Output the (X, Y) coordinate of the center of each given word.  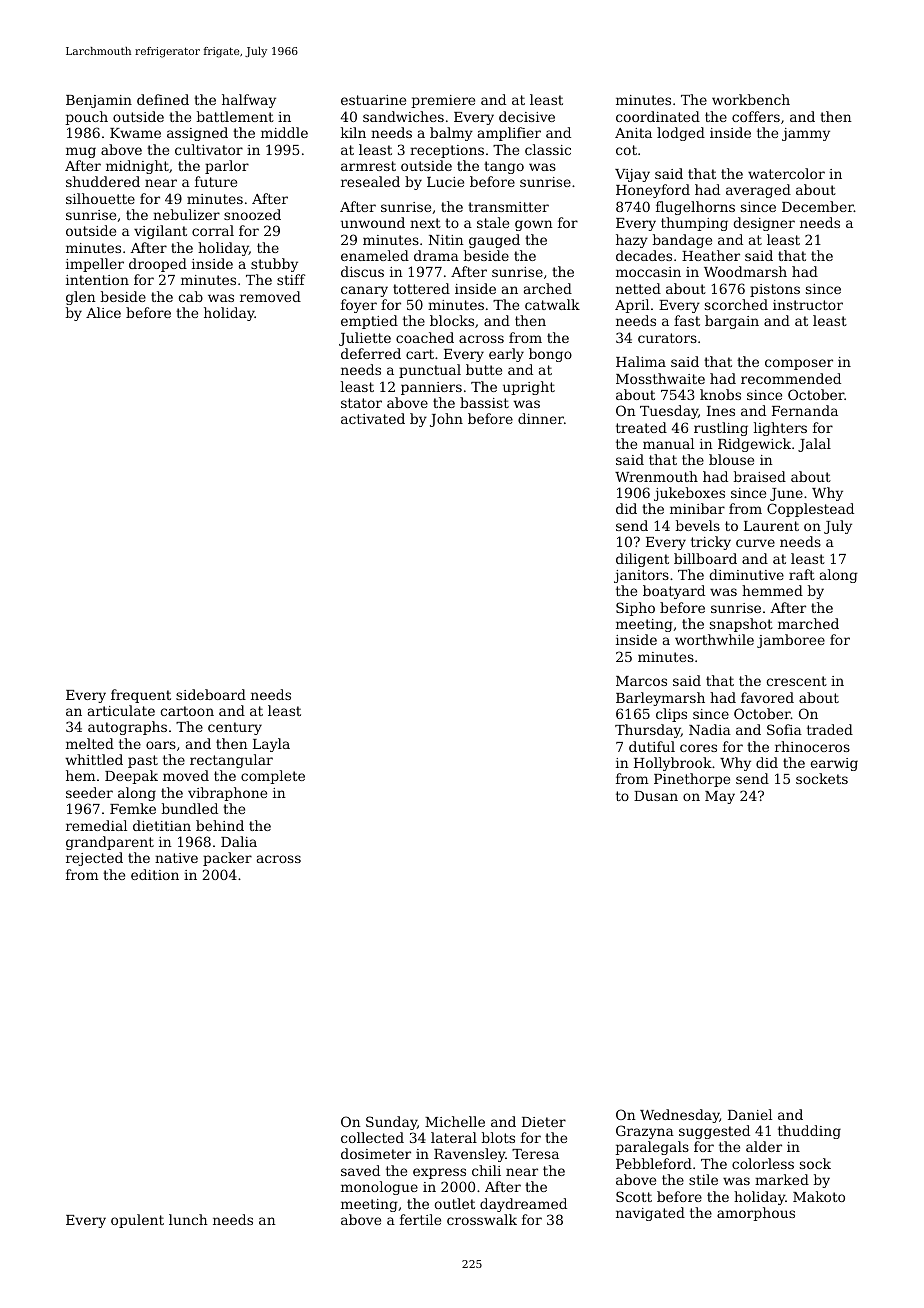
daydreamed (523, 1205)
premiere (443, 101)
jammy (806, 134)
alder (764, 1146)
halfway (249, 101)
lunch (188, 1219)
